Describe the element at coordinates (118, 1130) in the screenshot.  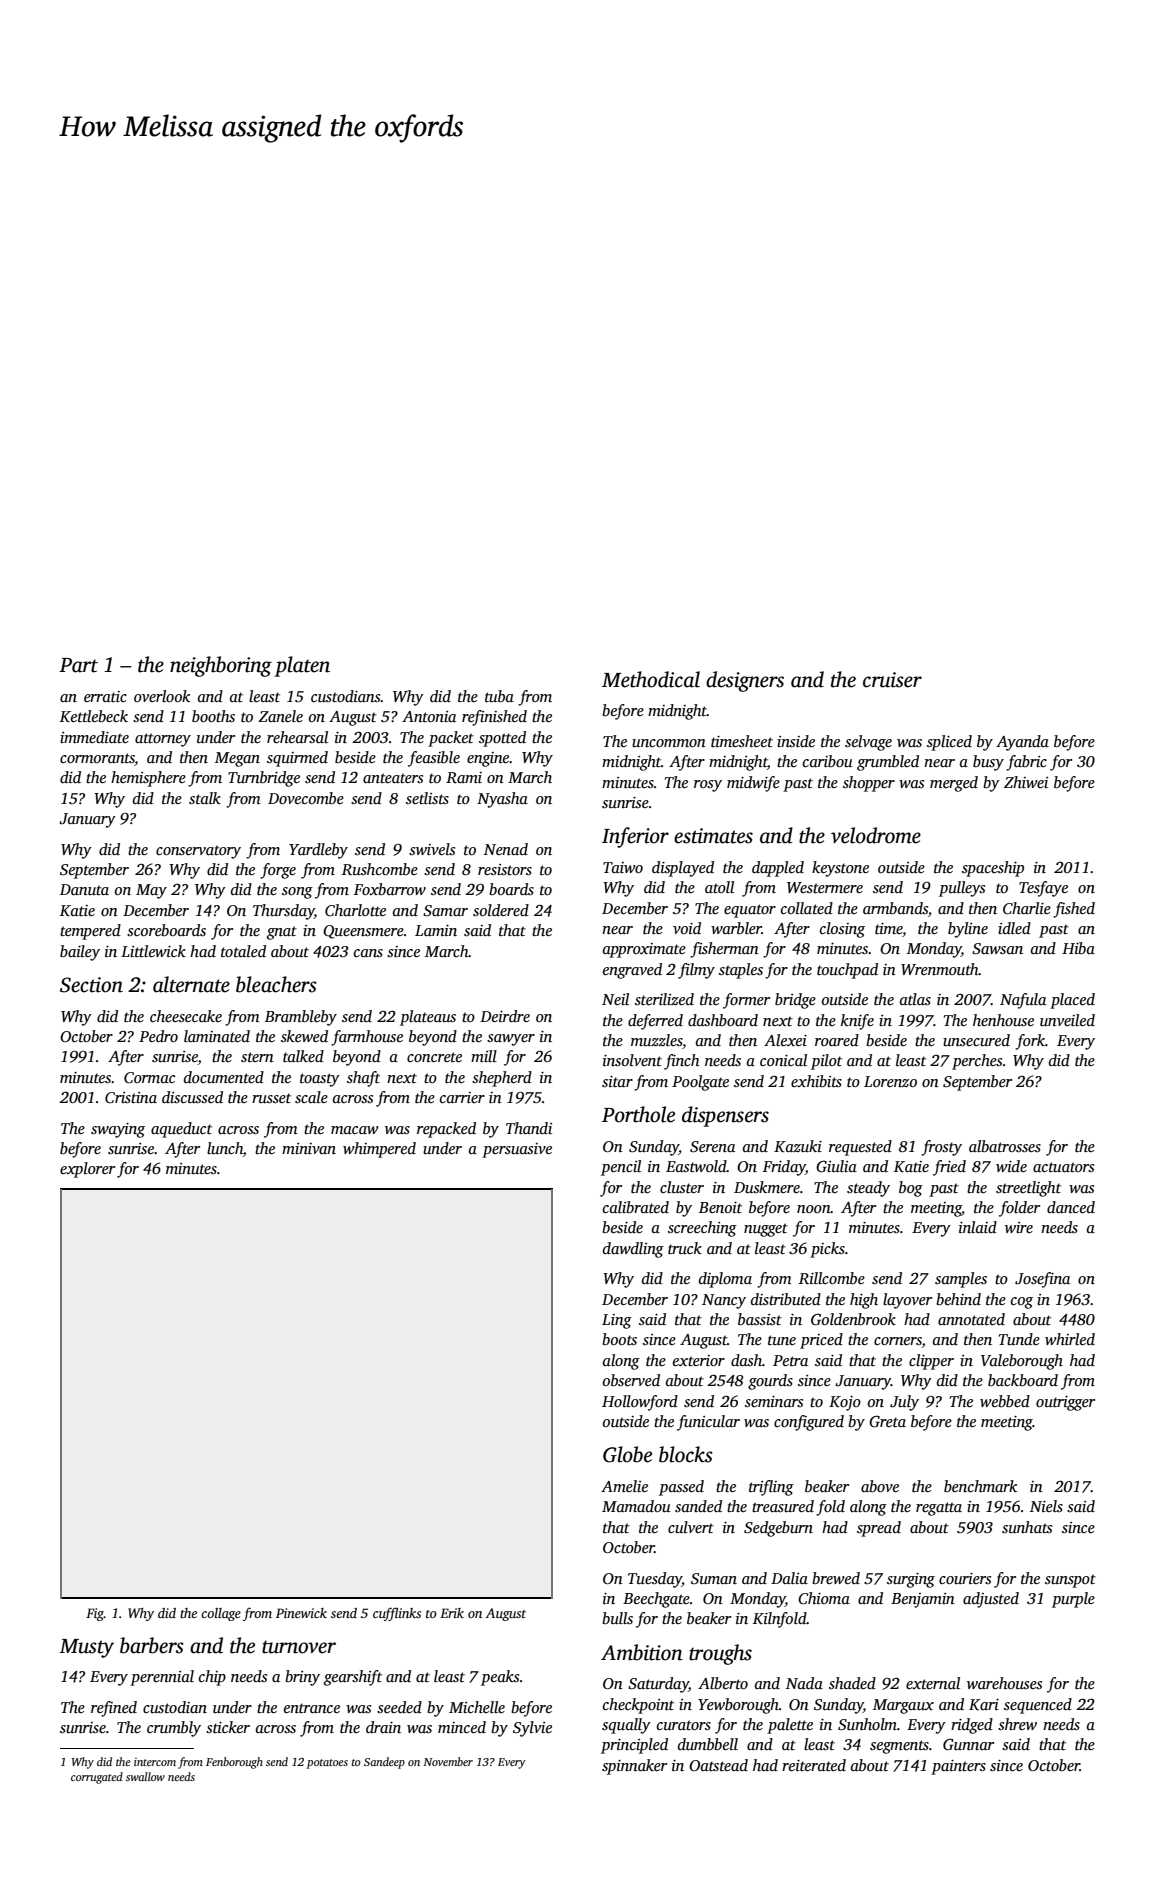
I see `swaying` at that location.
